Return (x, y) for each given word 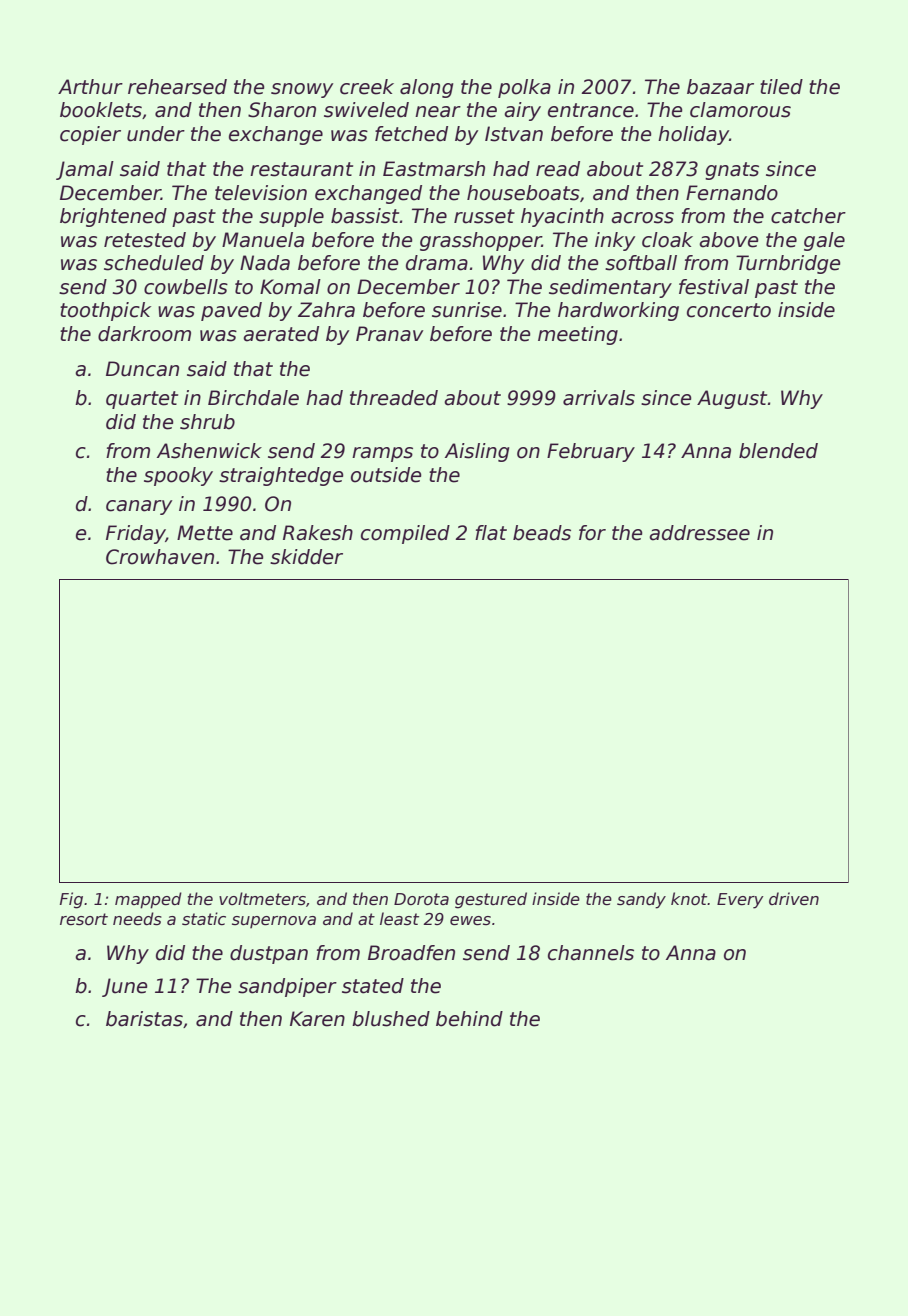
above (729, 240)
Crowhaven (160, 557)
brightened (113, 217)
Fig (71, 900)
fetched (411, 134)
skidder (306, 557)
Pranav (390, 334)
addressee (699, 533)
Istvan (514, 134)
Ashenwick (209, 451)
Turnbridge (788, 264)
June (125, 987)
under (156, 134)
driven (794, 898)
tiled (781, 87)
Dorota (421, 899)
